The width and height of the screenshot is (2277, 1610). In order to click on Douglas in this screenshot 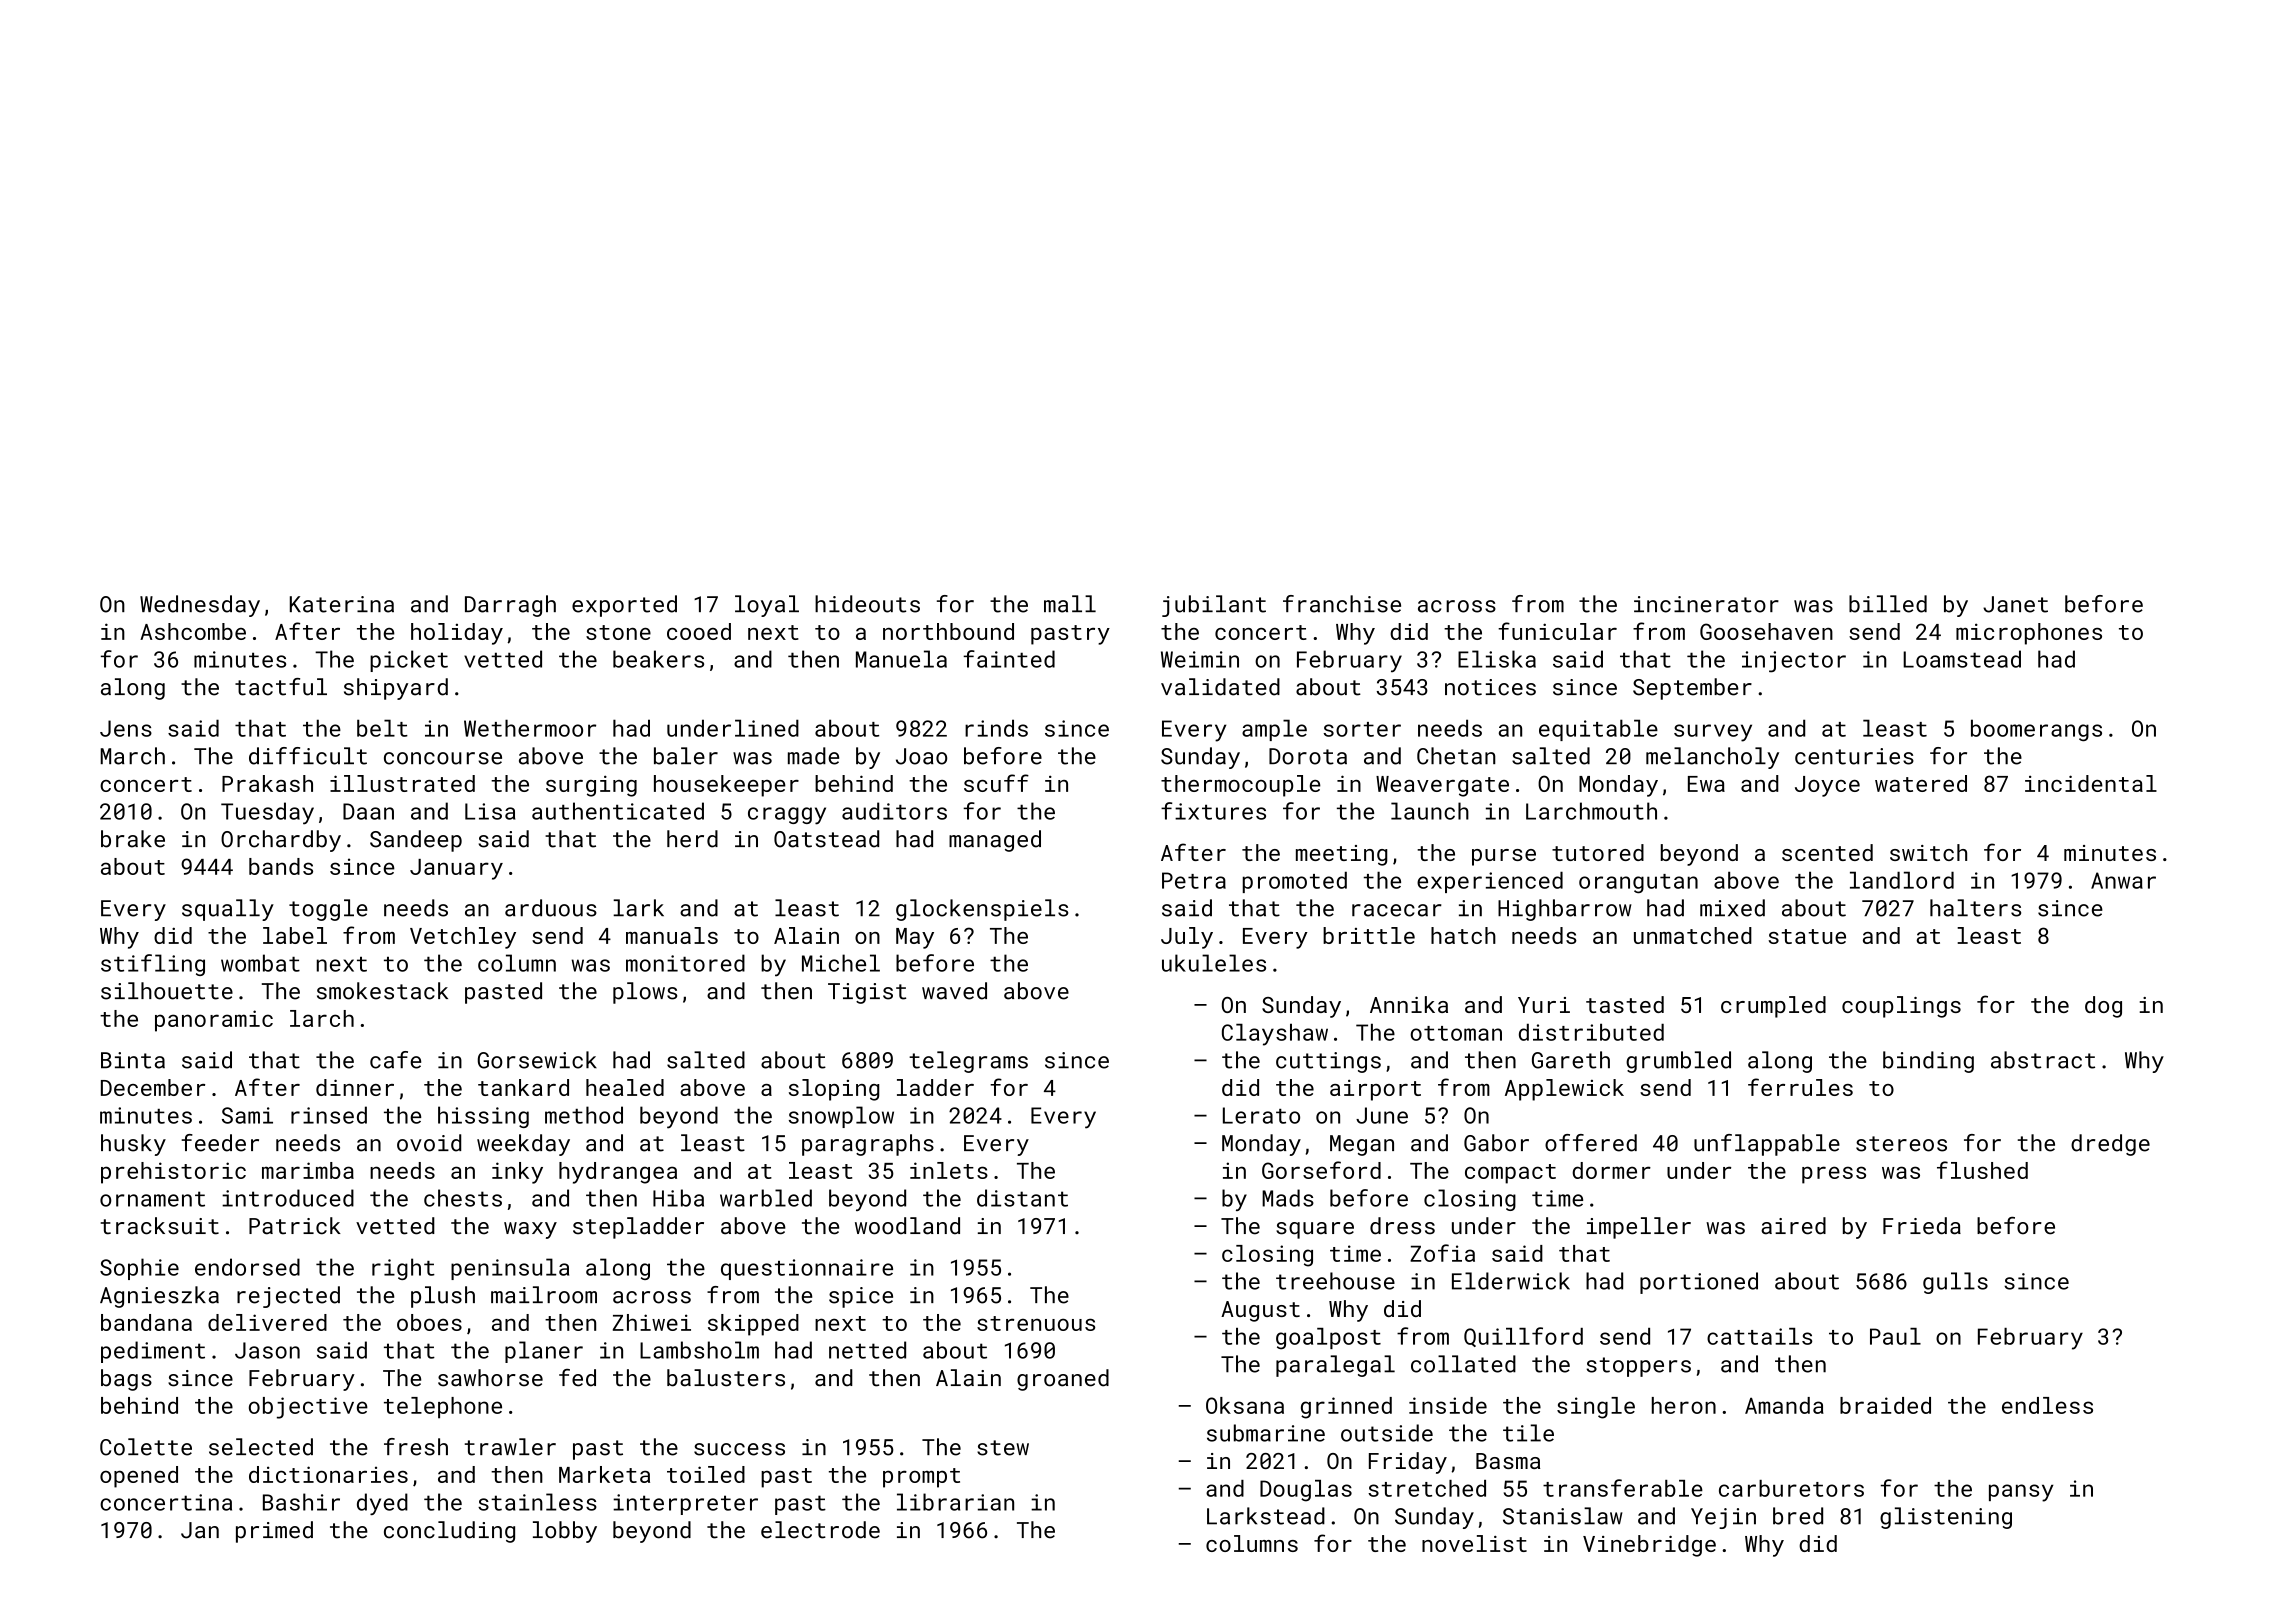, I will do `click(1306, 1491)`.
